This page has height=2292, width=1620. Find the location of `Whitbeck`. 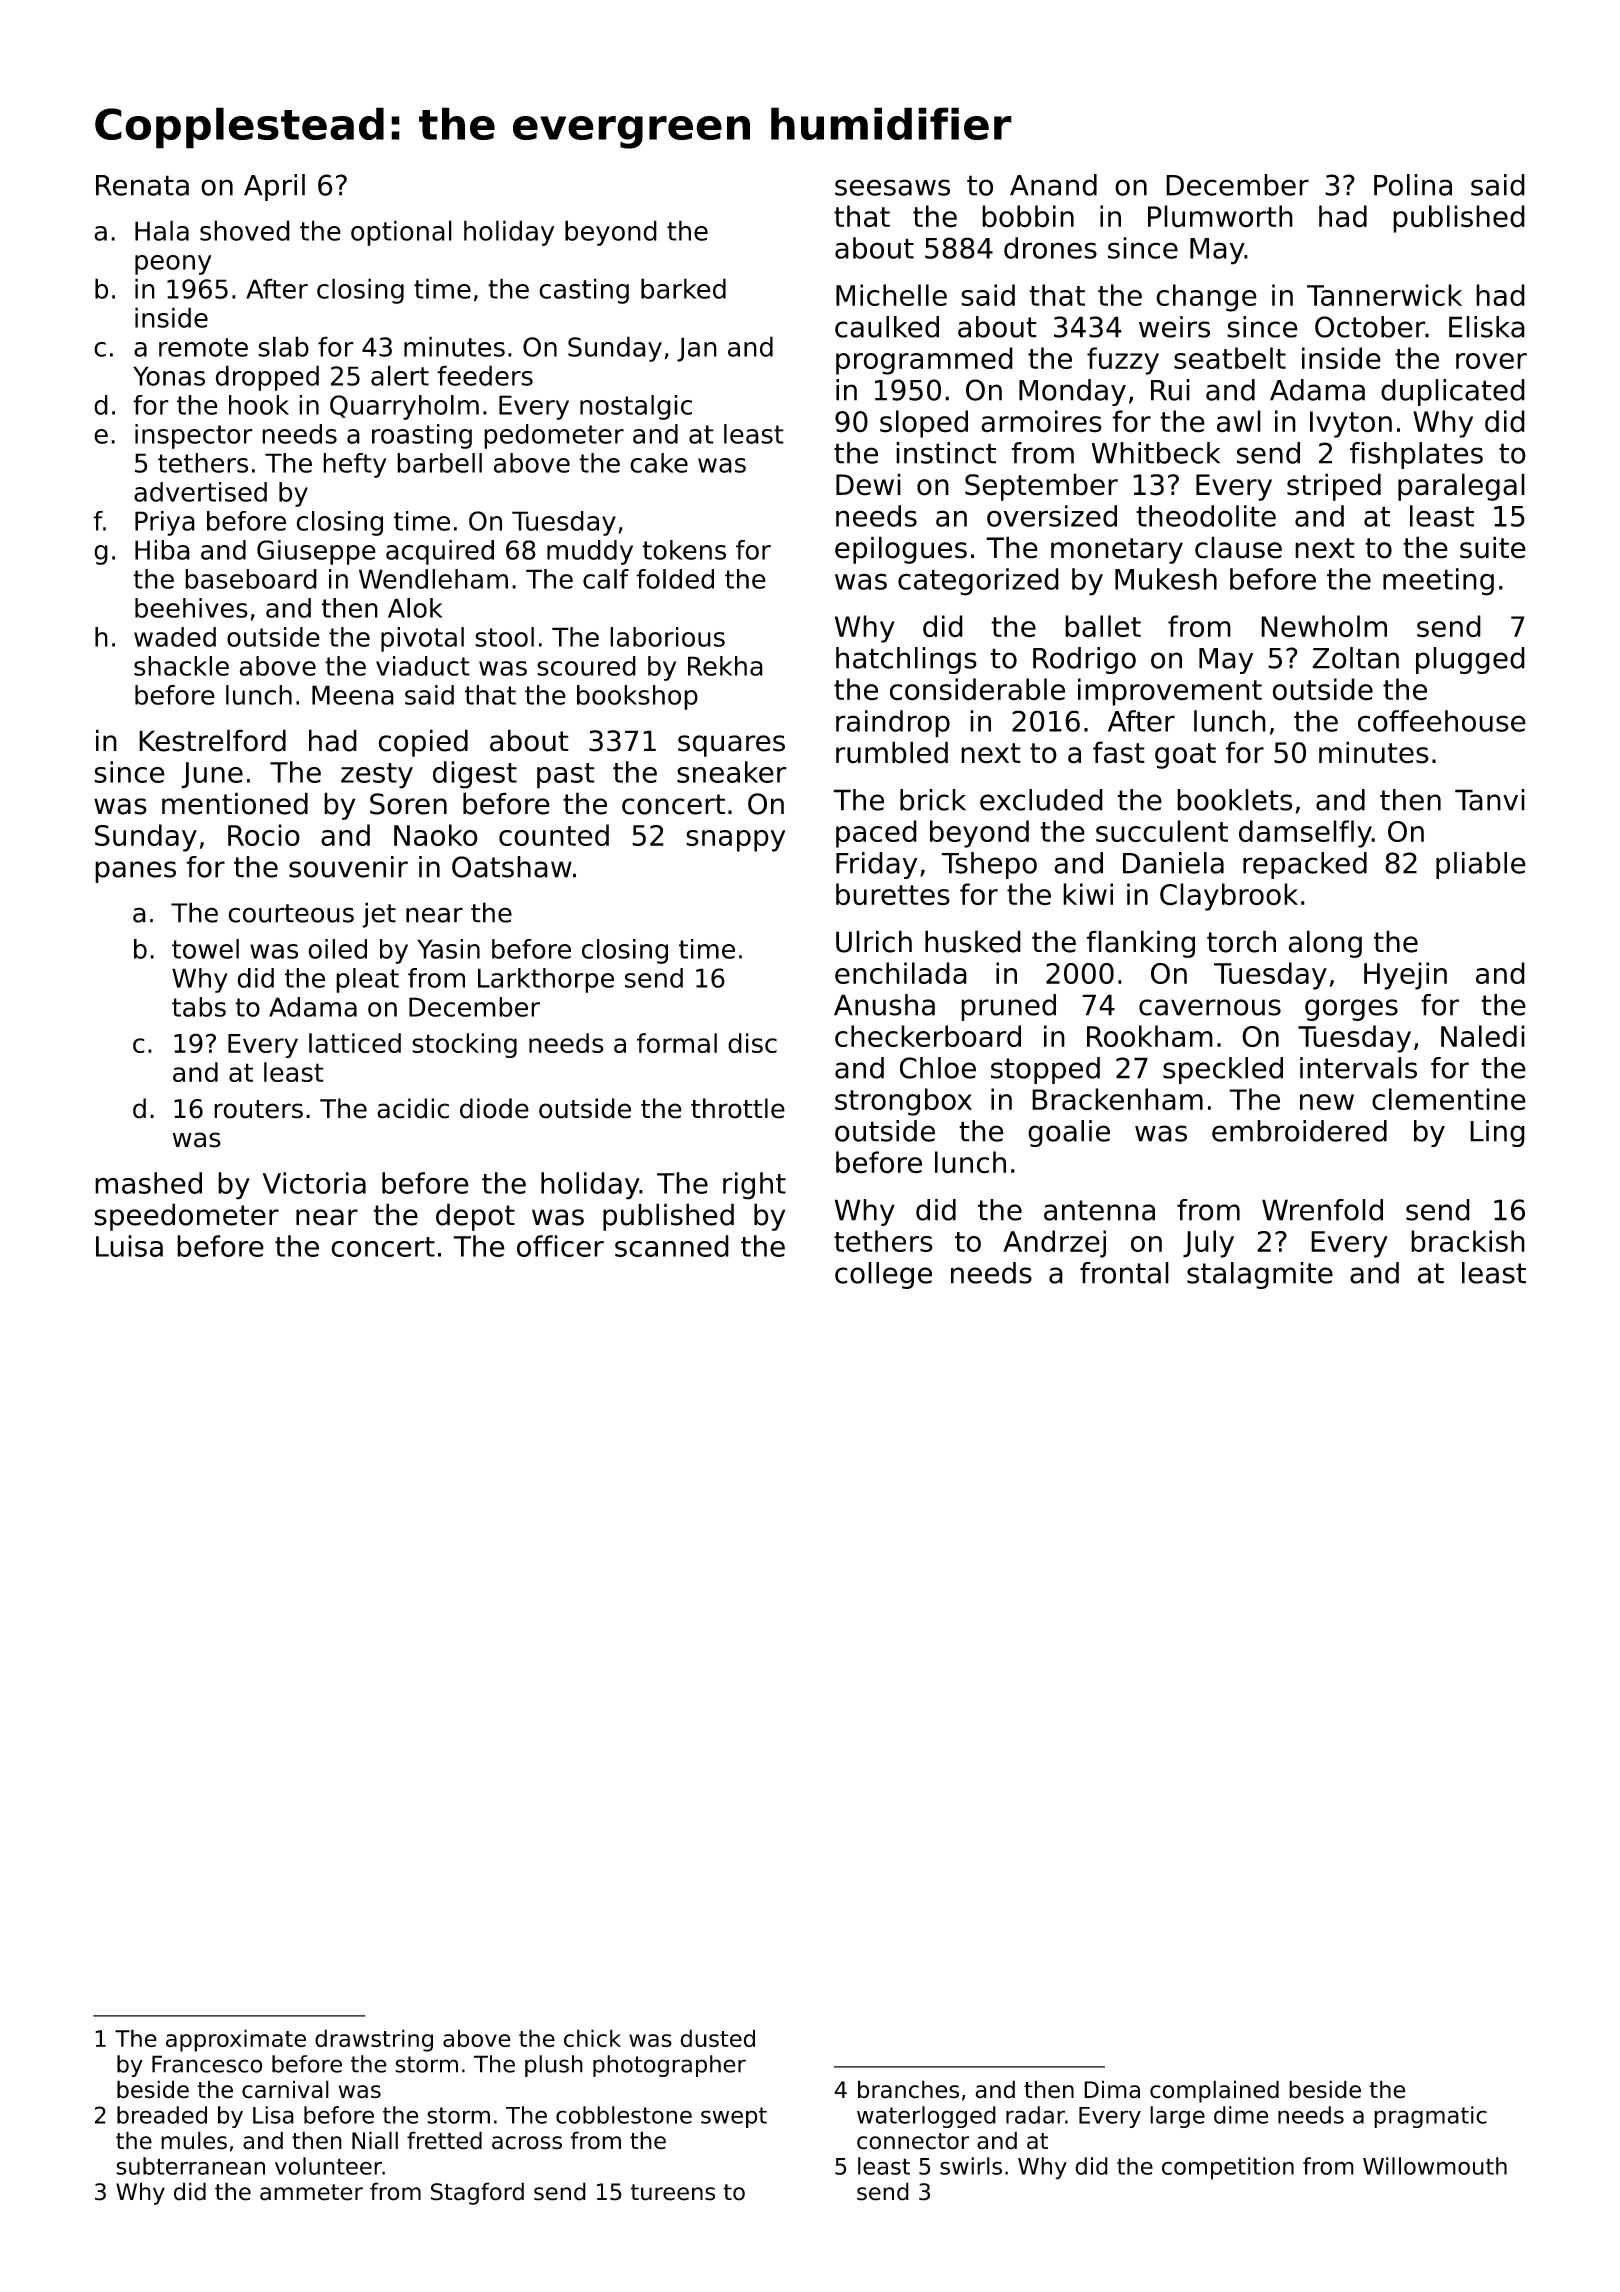

Whitbeck is located at coordinates (1155, 453).
